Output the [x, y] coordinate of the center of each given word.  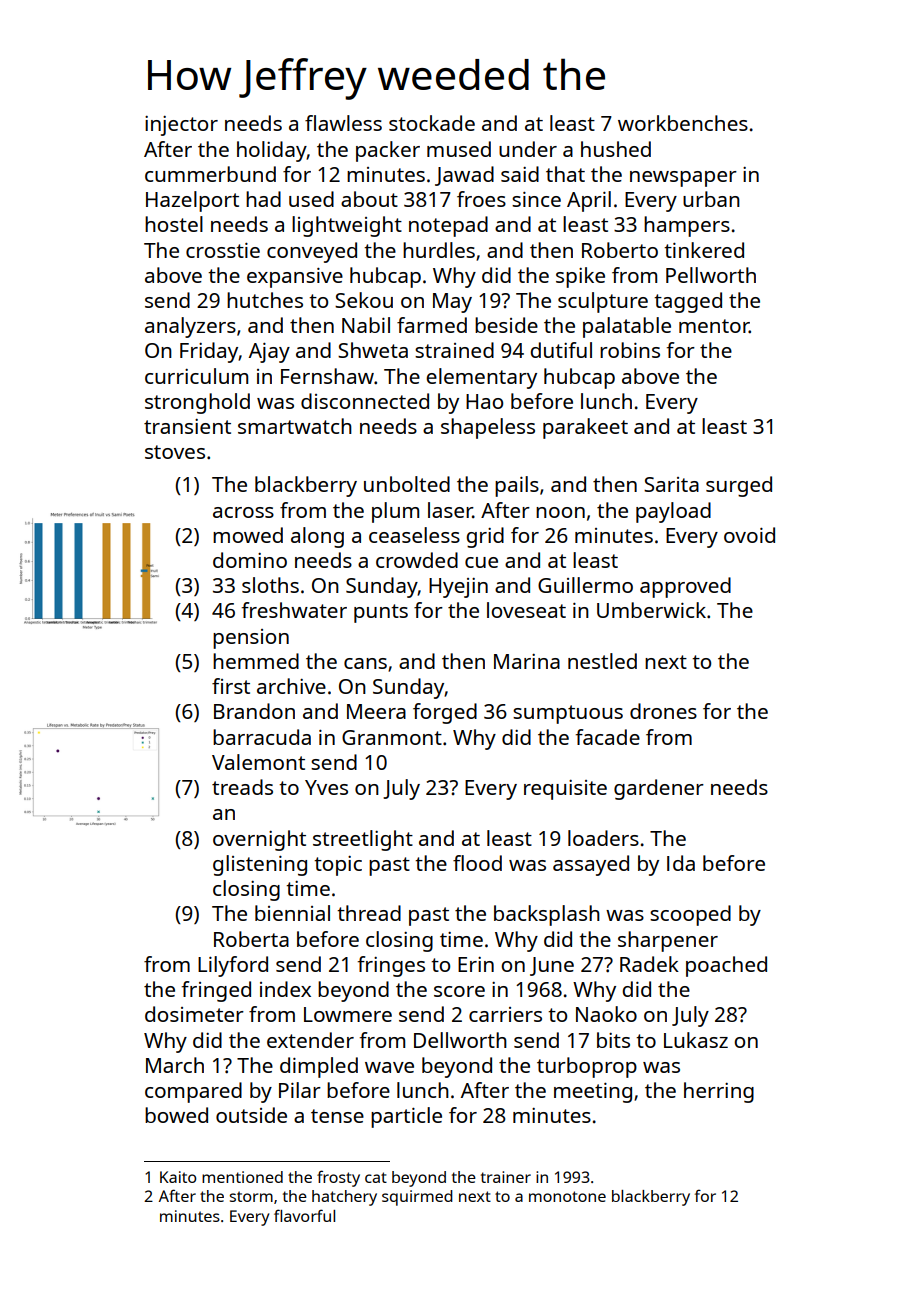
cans [365, 663]
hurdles [439, 250]
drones [663, 711]
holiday [272, 151]
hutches [265, 300]
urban [711, 199]
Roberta [251, 939]
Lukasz [696, 1040]
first [231, 686]
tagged [688, 302]
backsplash [547, 915]
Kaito [178, 1177]
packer [388, 151]
